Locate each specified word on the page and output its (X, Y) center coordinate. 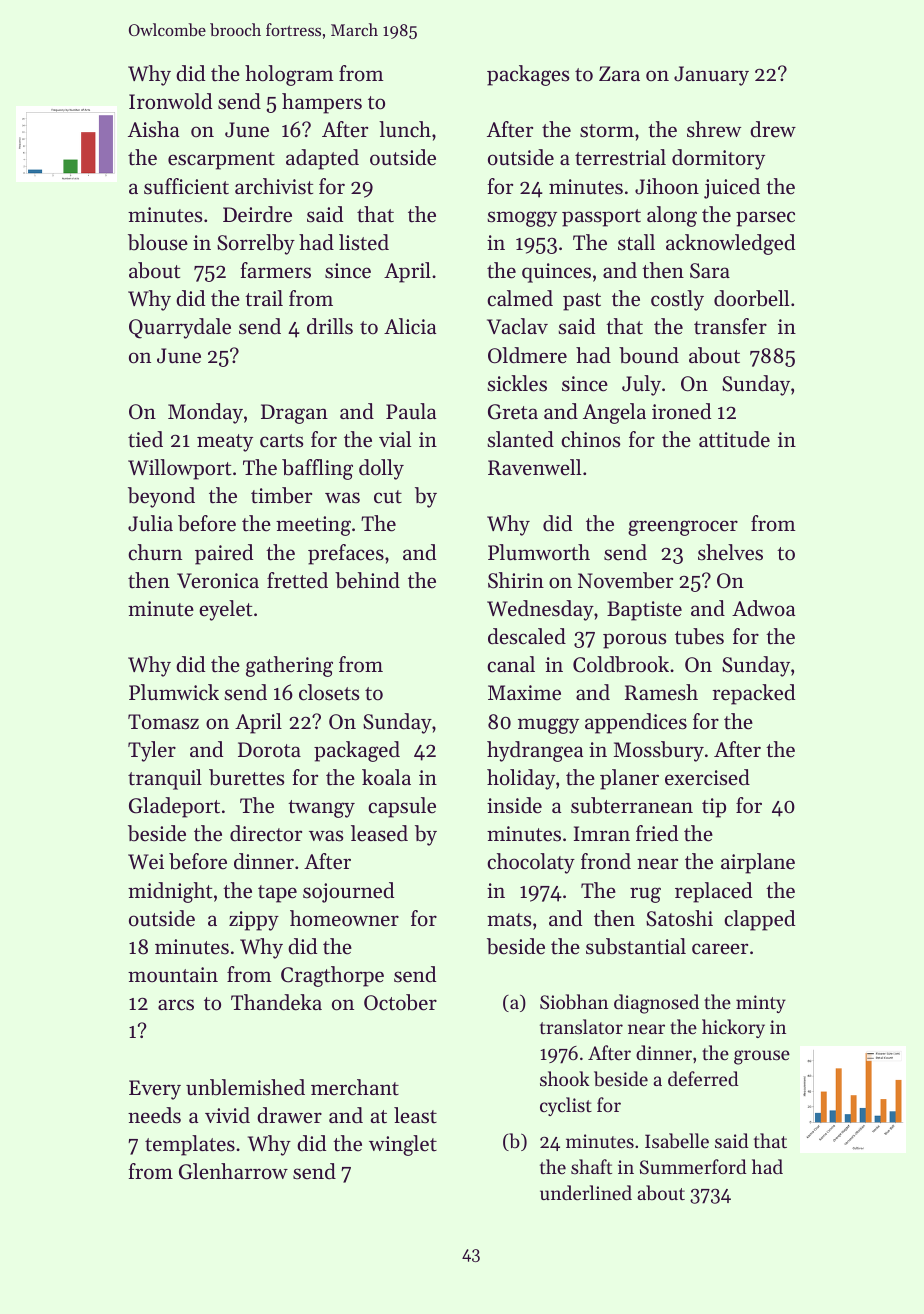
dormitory (718, 159)
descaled (527, 636)
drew (773, 129)
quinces (556, 273)
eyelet (225, 610)
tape (277, 894)
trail (264, 298)
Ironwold (170, 101)
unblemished (245, 1087)
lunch (405, 129)
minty (761, 1004)
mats (509, 920)
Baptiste (644, 611)
